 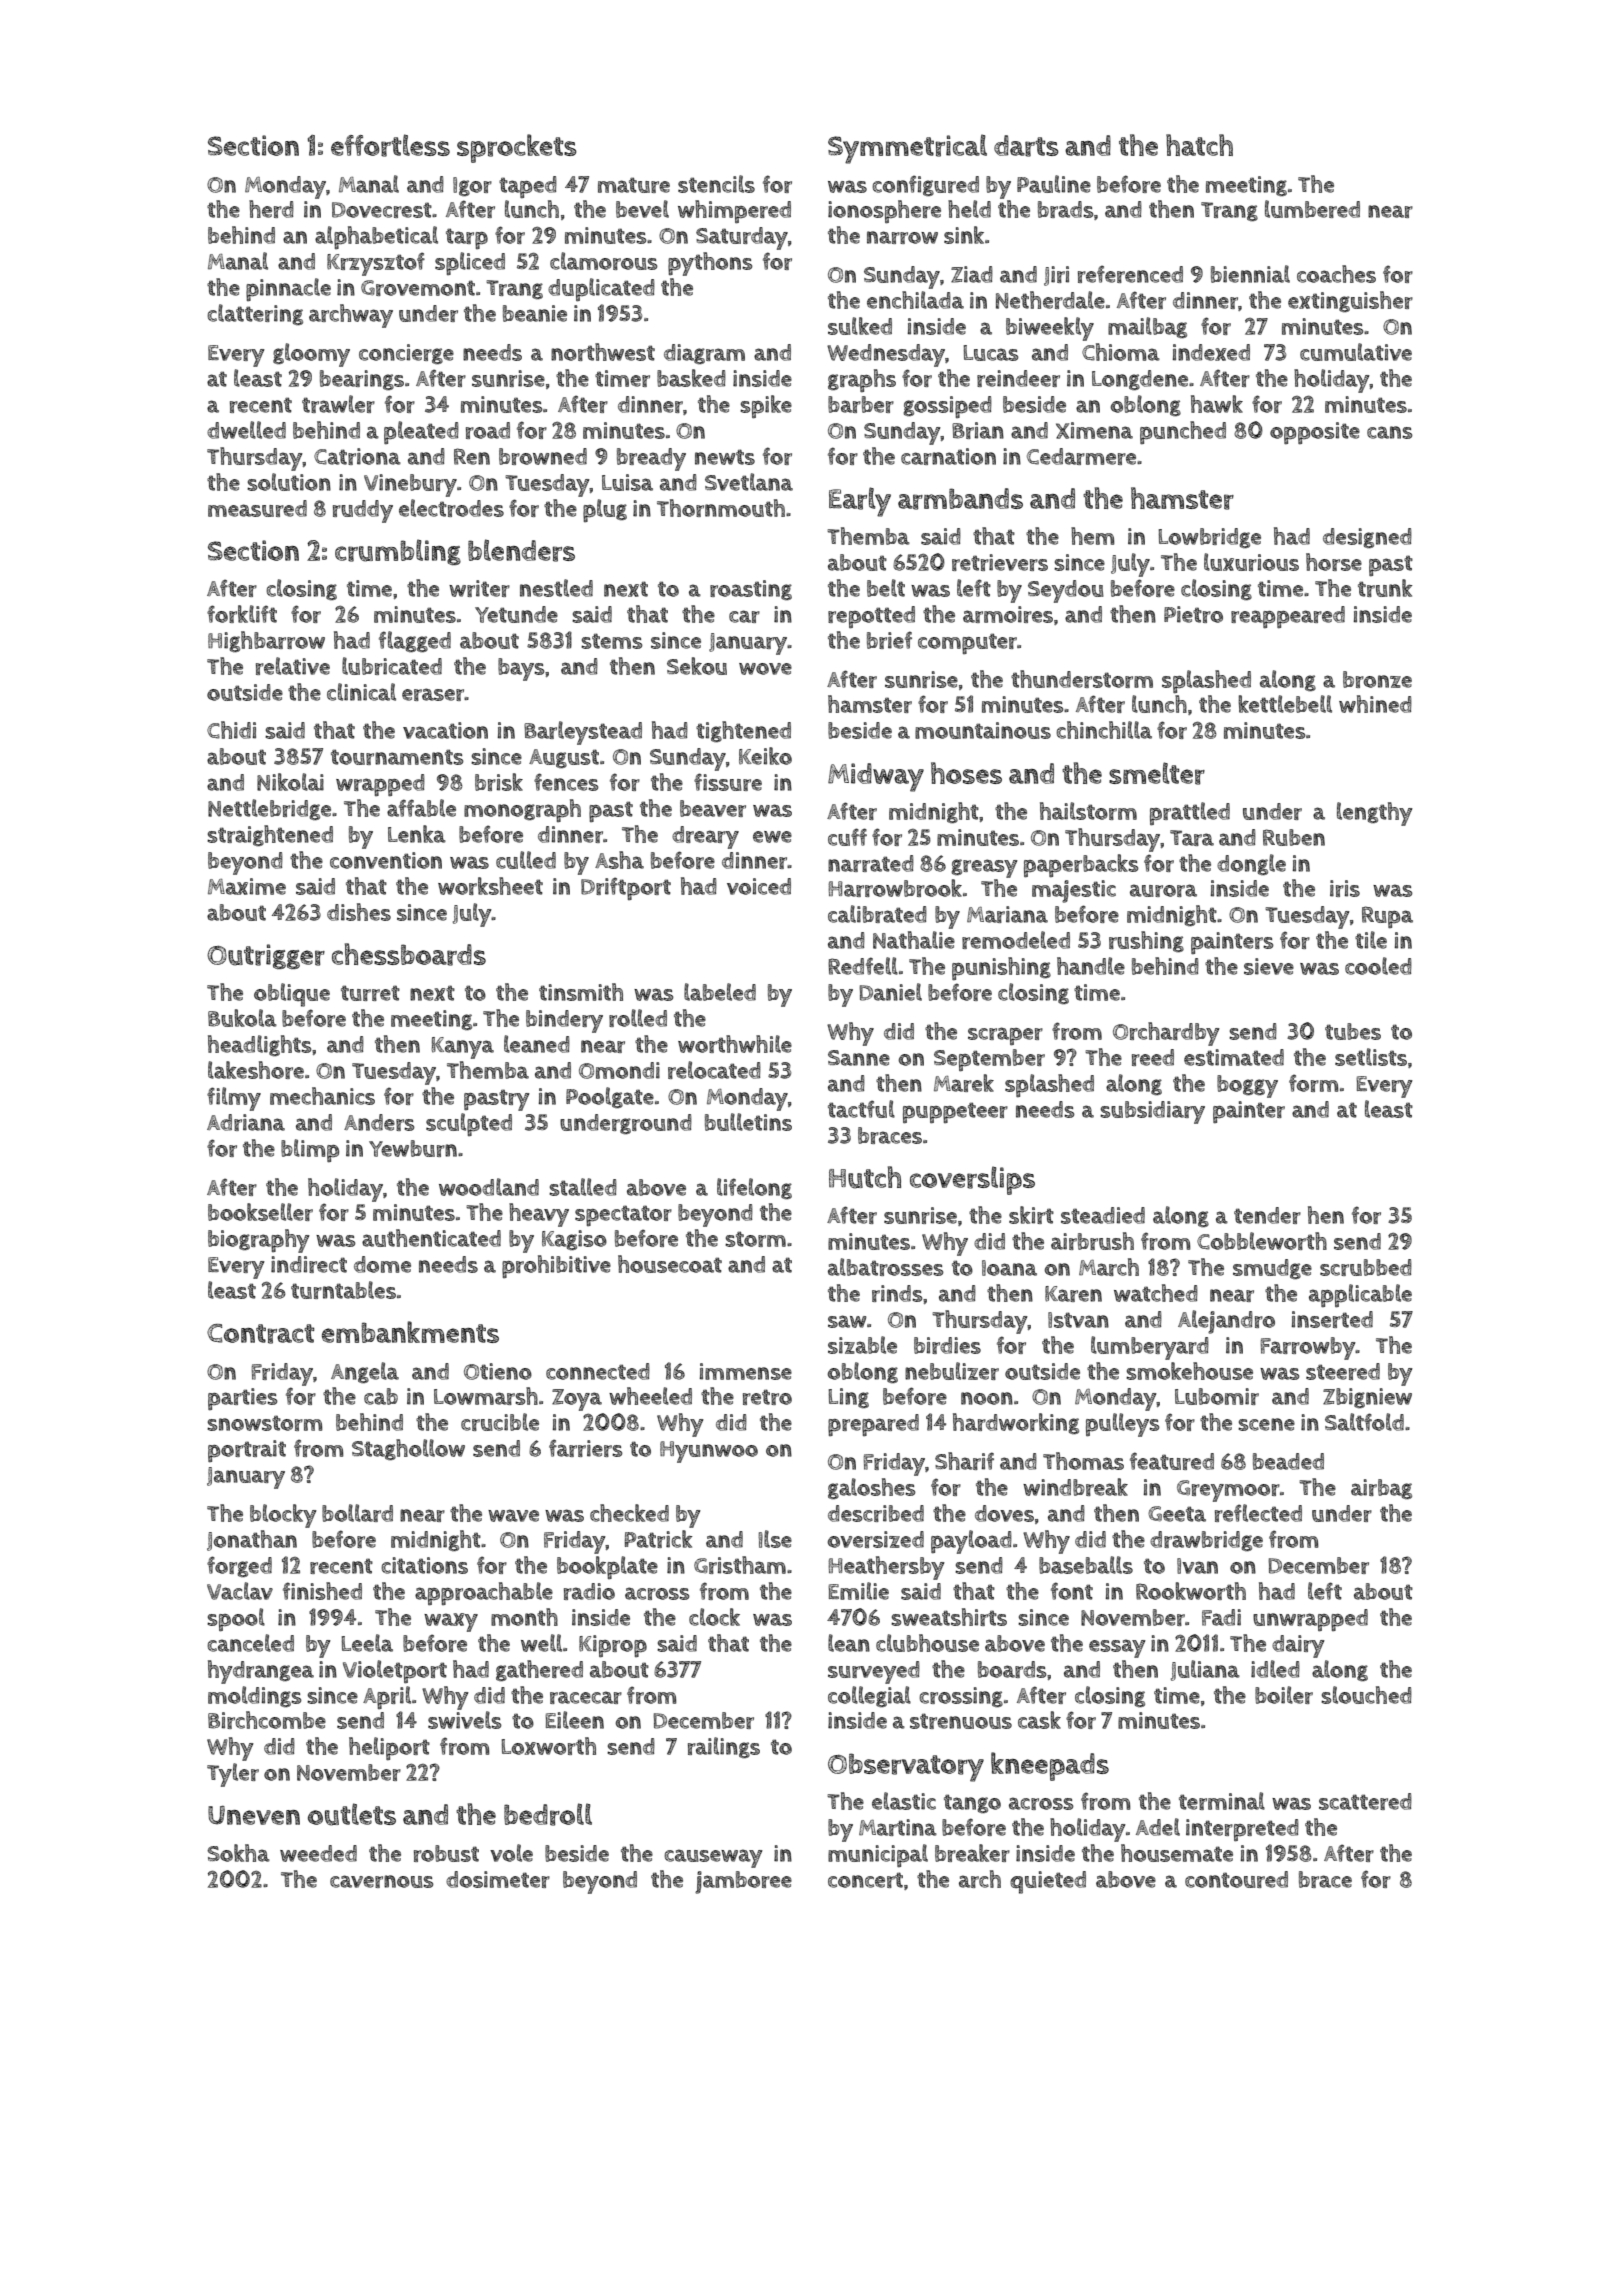 What do you see at coordinates (390, 145) in the image?
I see `effortless` at bounding box center [390, 145].
